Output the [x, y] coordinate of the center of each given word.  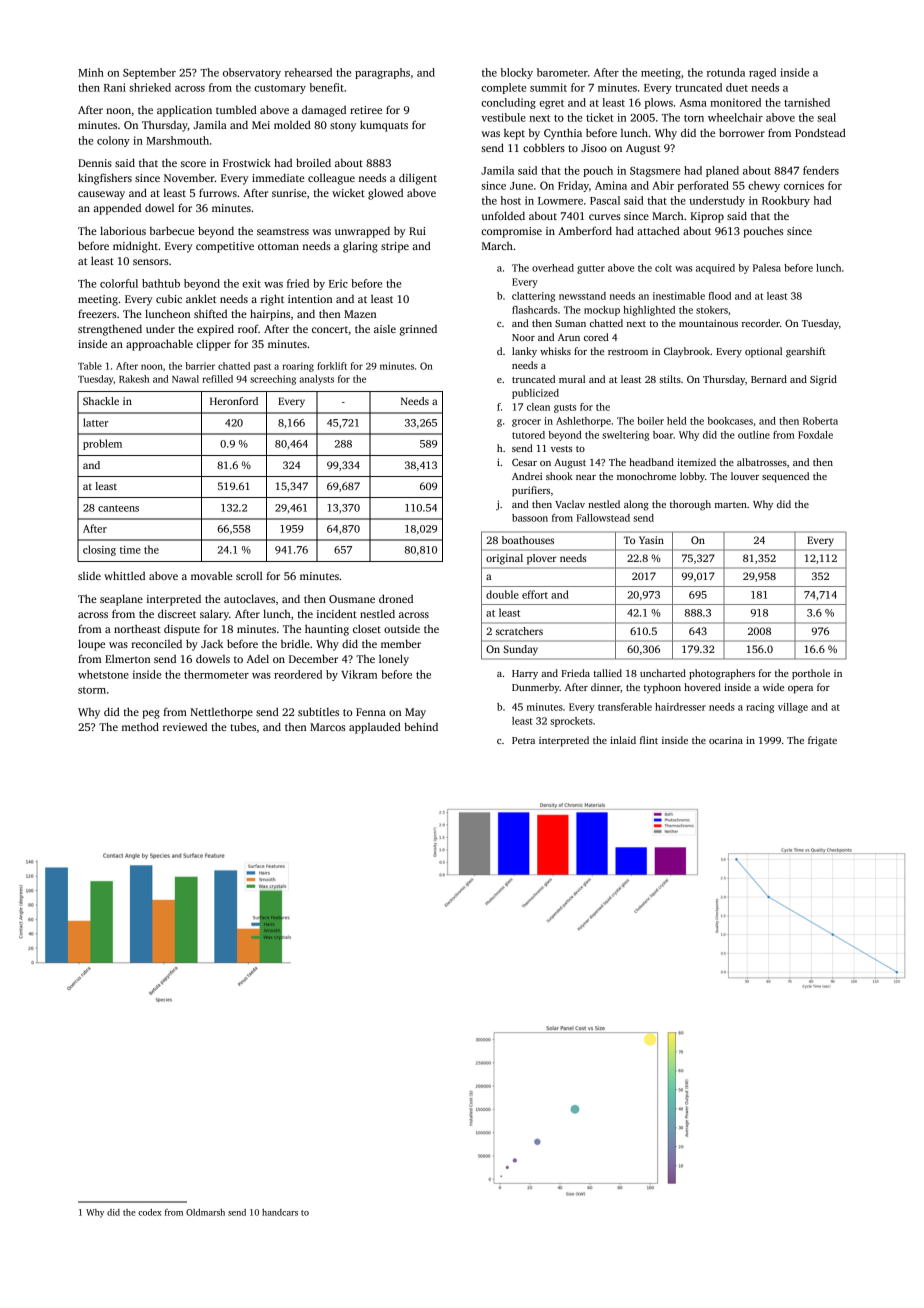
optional [763, 352]
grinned [418, 330]
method [140, 726]
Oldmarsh [205, 1212]
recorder [761, 323]
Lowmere [560, 201]
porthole [811, 674]
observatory [252, 73]
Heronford [234, 401]
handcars [280, 1212]
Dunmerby [536, 688]
